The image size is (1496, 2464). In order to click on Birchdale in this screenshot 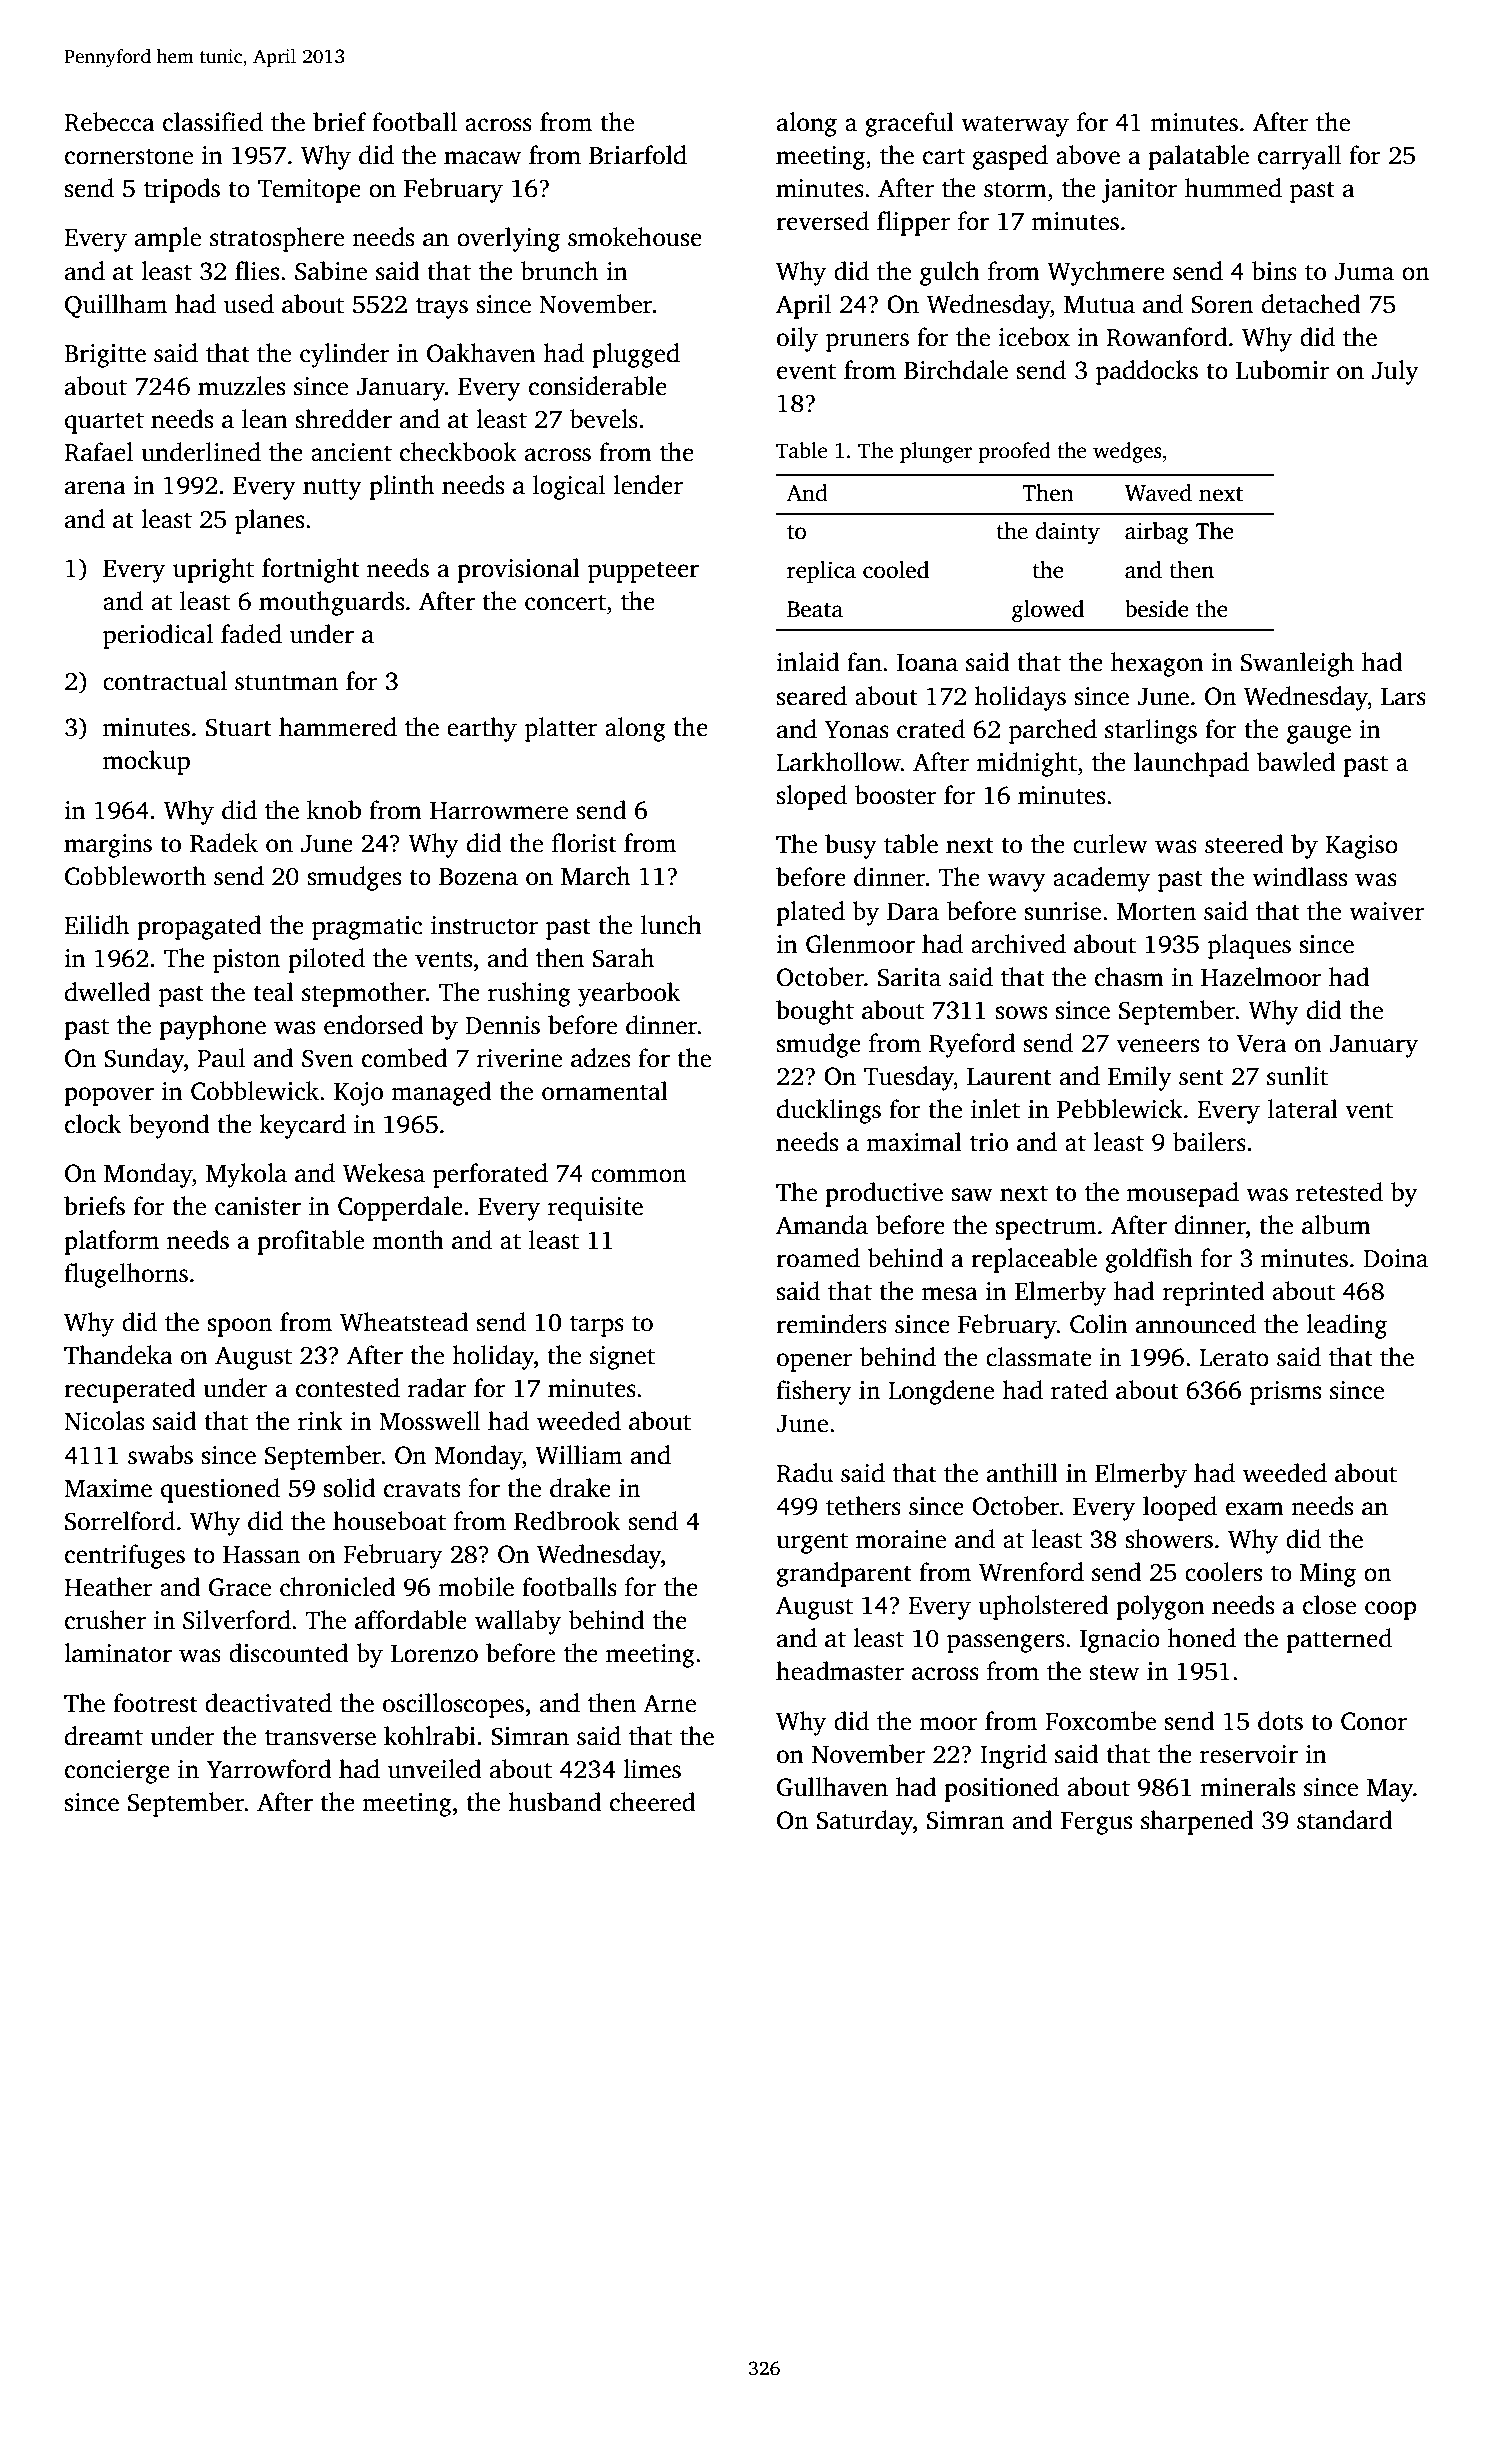, I will do `click(956, 370)`.
